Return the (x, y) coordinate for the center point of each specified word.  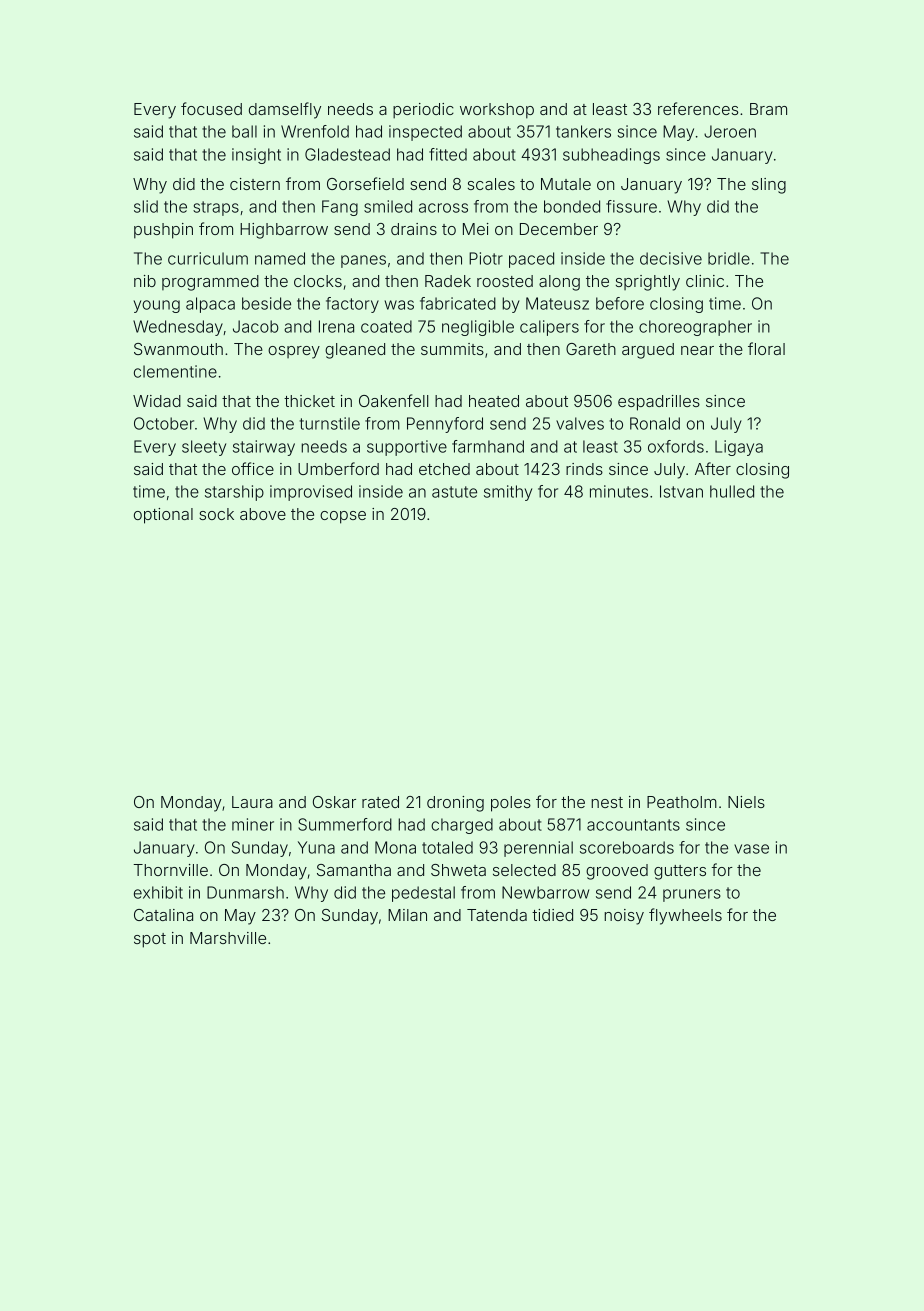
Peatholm (682, 802)
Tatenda (497, 915)
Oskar (334, 802)
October (164, 423)
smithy (508, 493)
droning (455, 804)
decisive (671, 258)
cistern (255, 184)
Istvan (681, 491)
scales (491, 184)
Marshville (228, 938)
